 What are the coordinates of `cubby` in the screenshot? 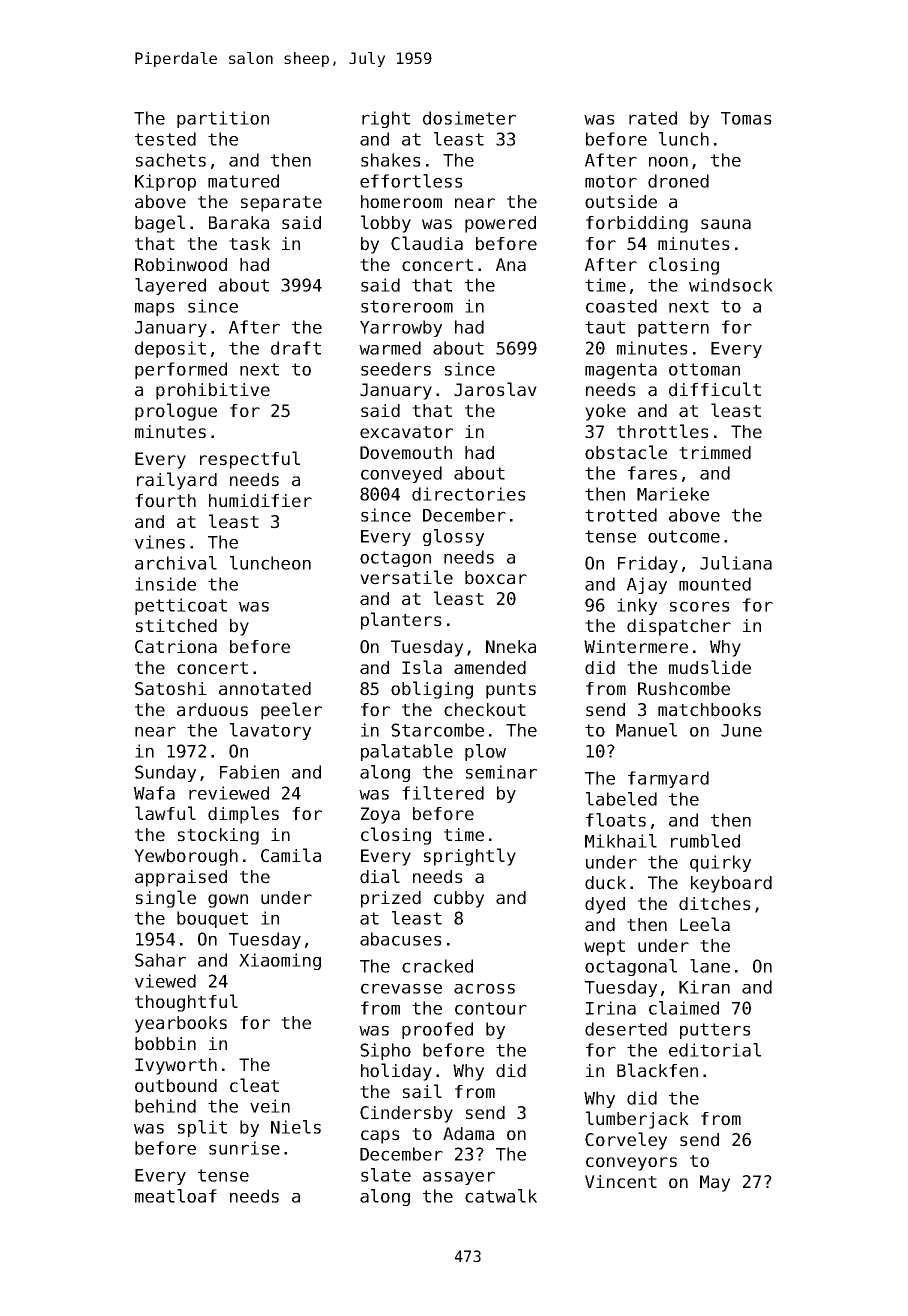 It's located at (459, 899).
